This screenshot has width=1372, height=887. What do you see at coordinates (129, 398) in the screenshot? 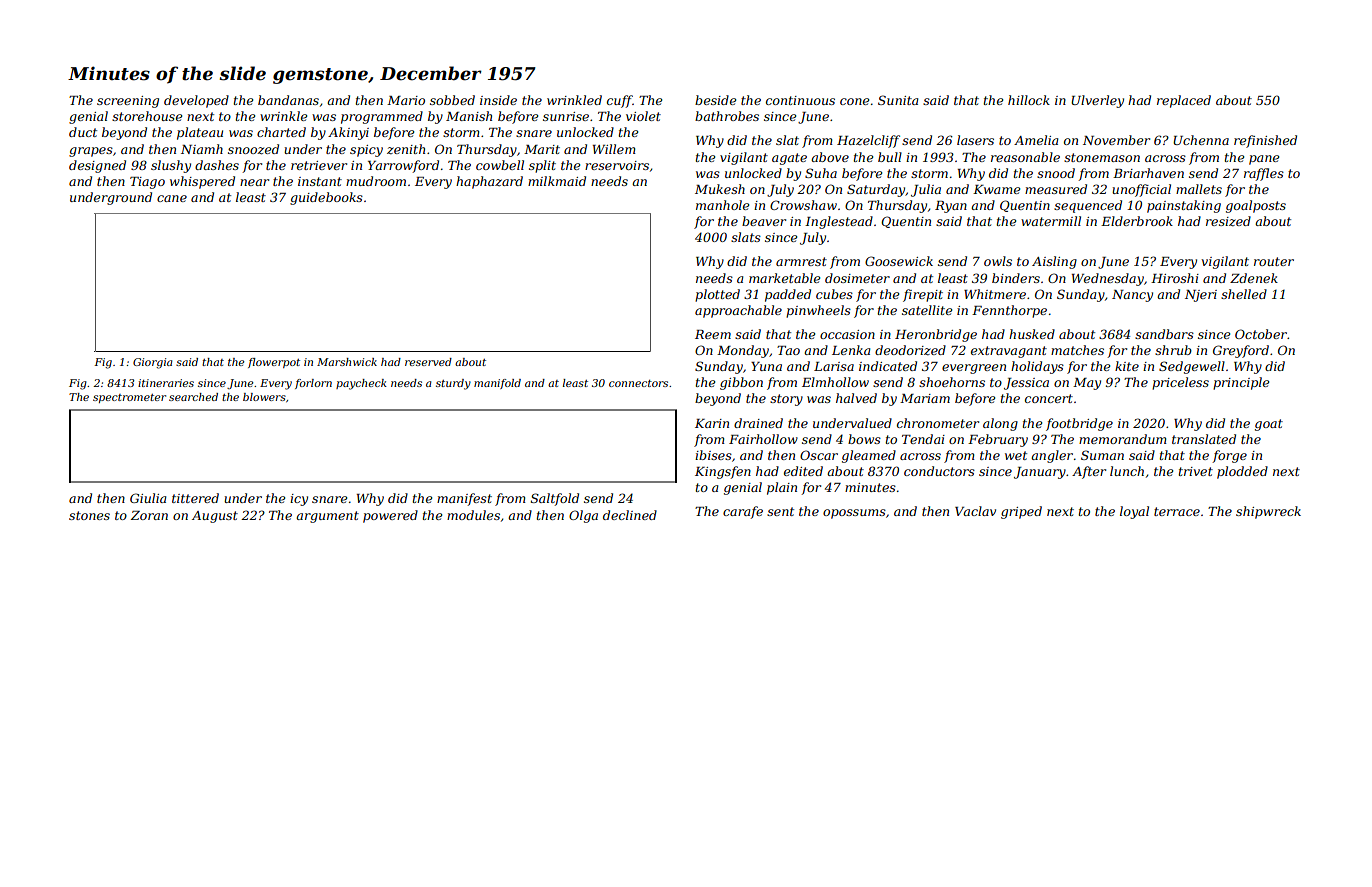
I see `spectrometer` at bounding box center [129, 398].
